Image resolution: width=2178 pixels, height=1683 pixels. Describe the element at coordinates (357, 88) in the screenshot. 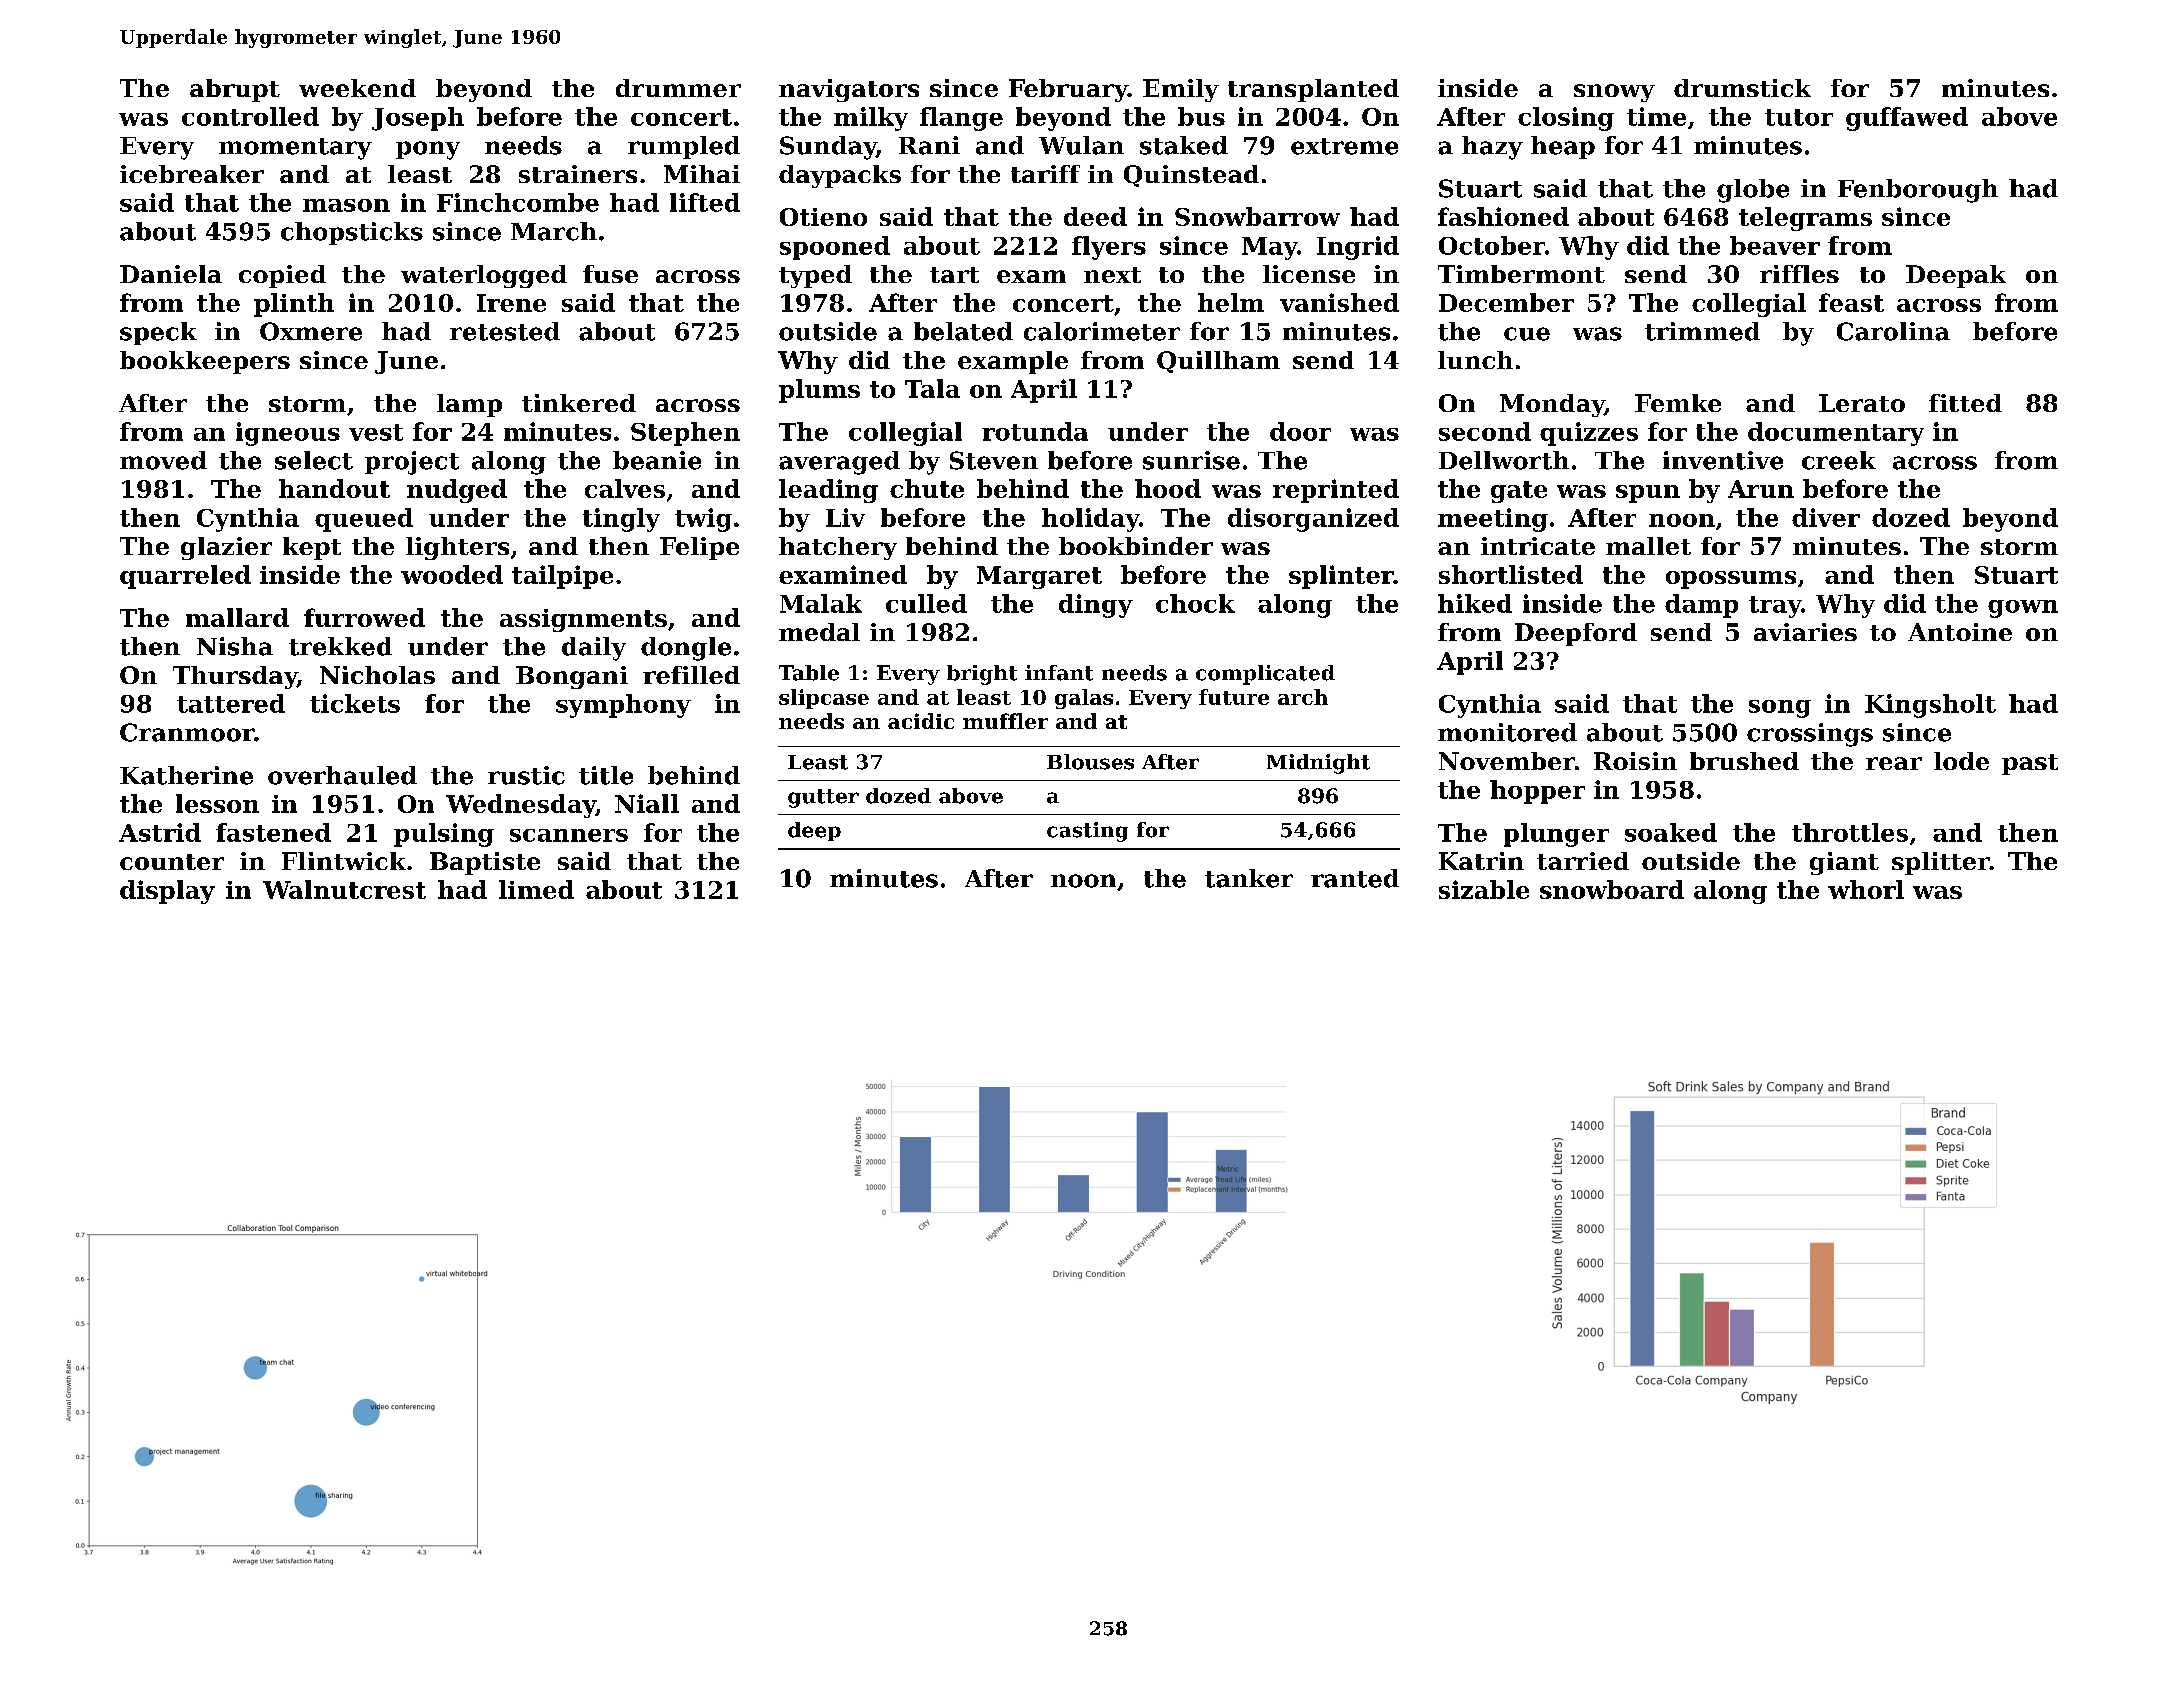

I see `weekend` at that location.
